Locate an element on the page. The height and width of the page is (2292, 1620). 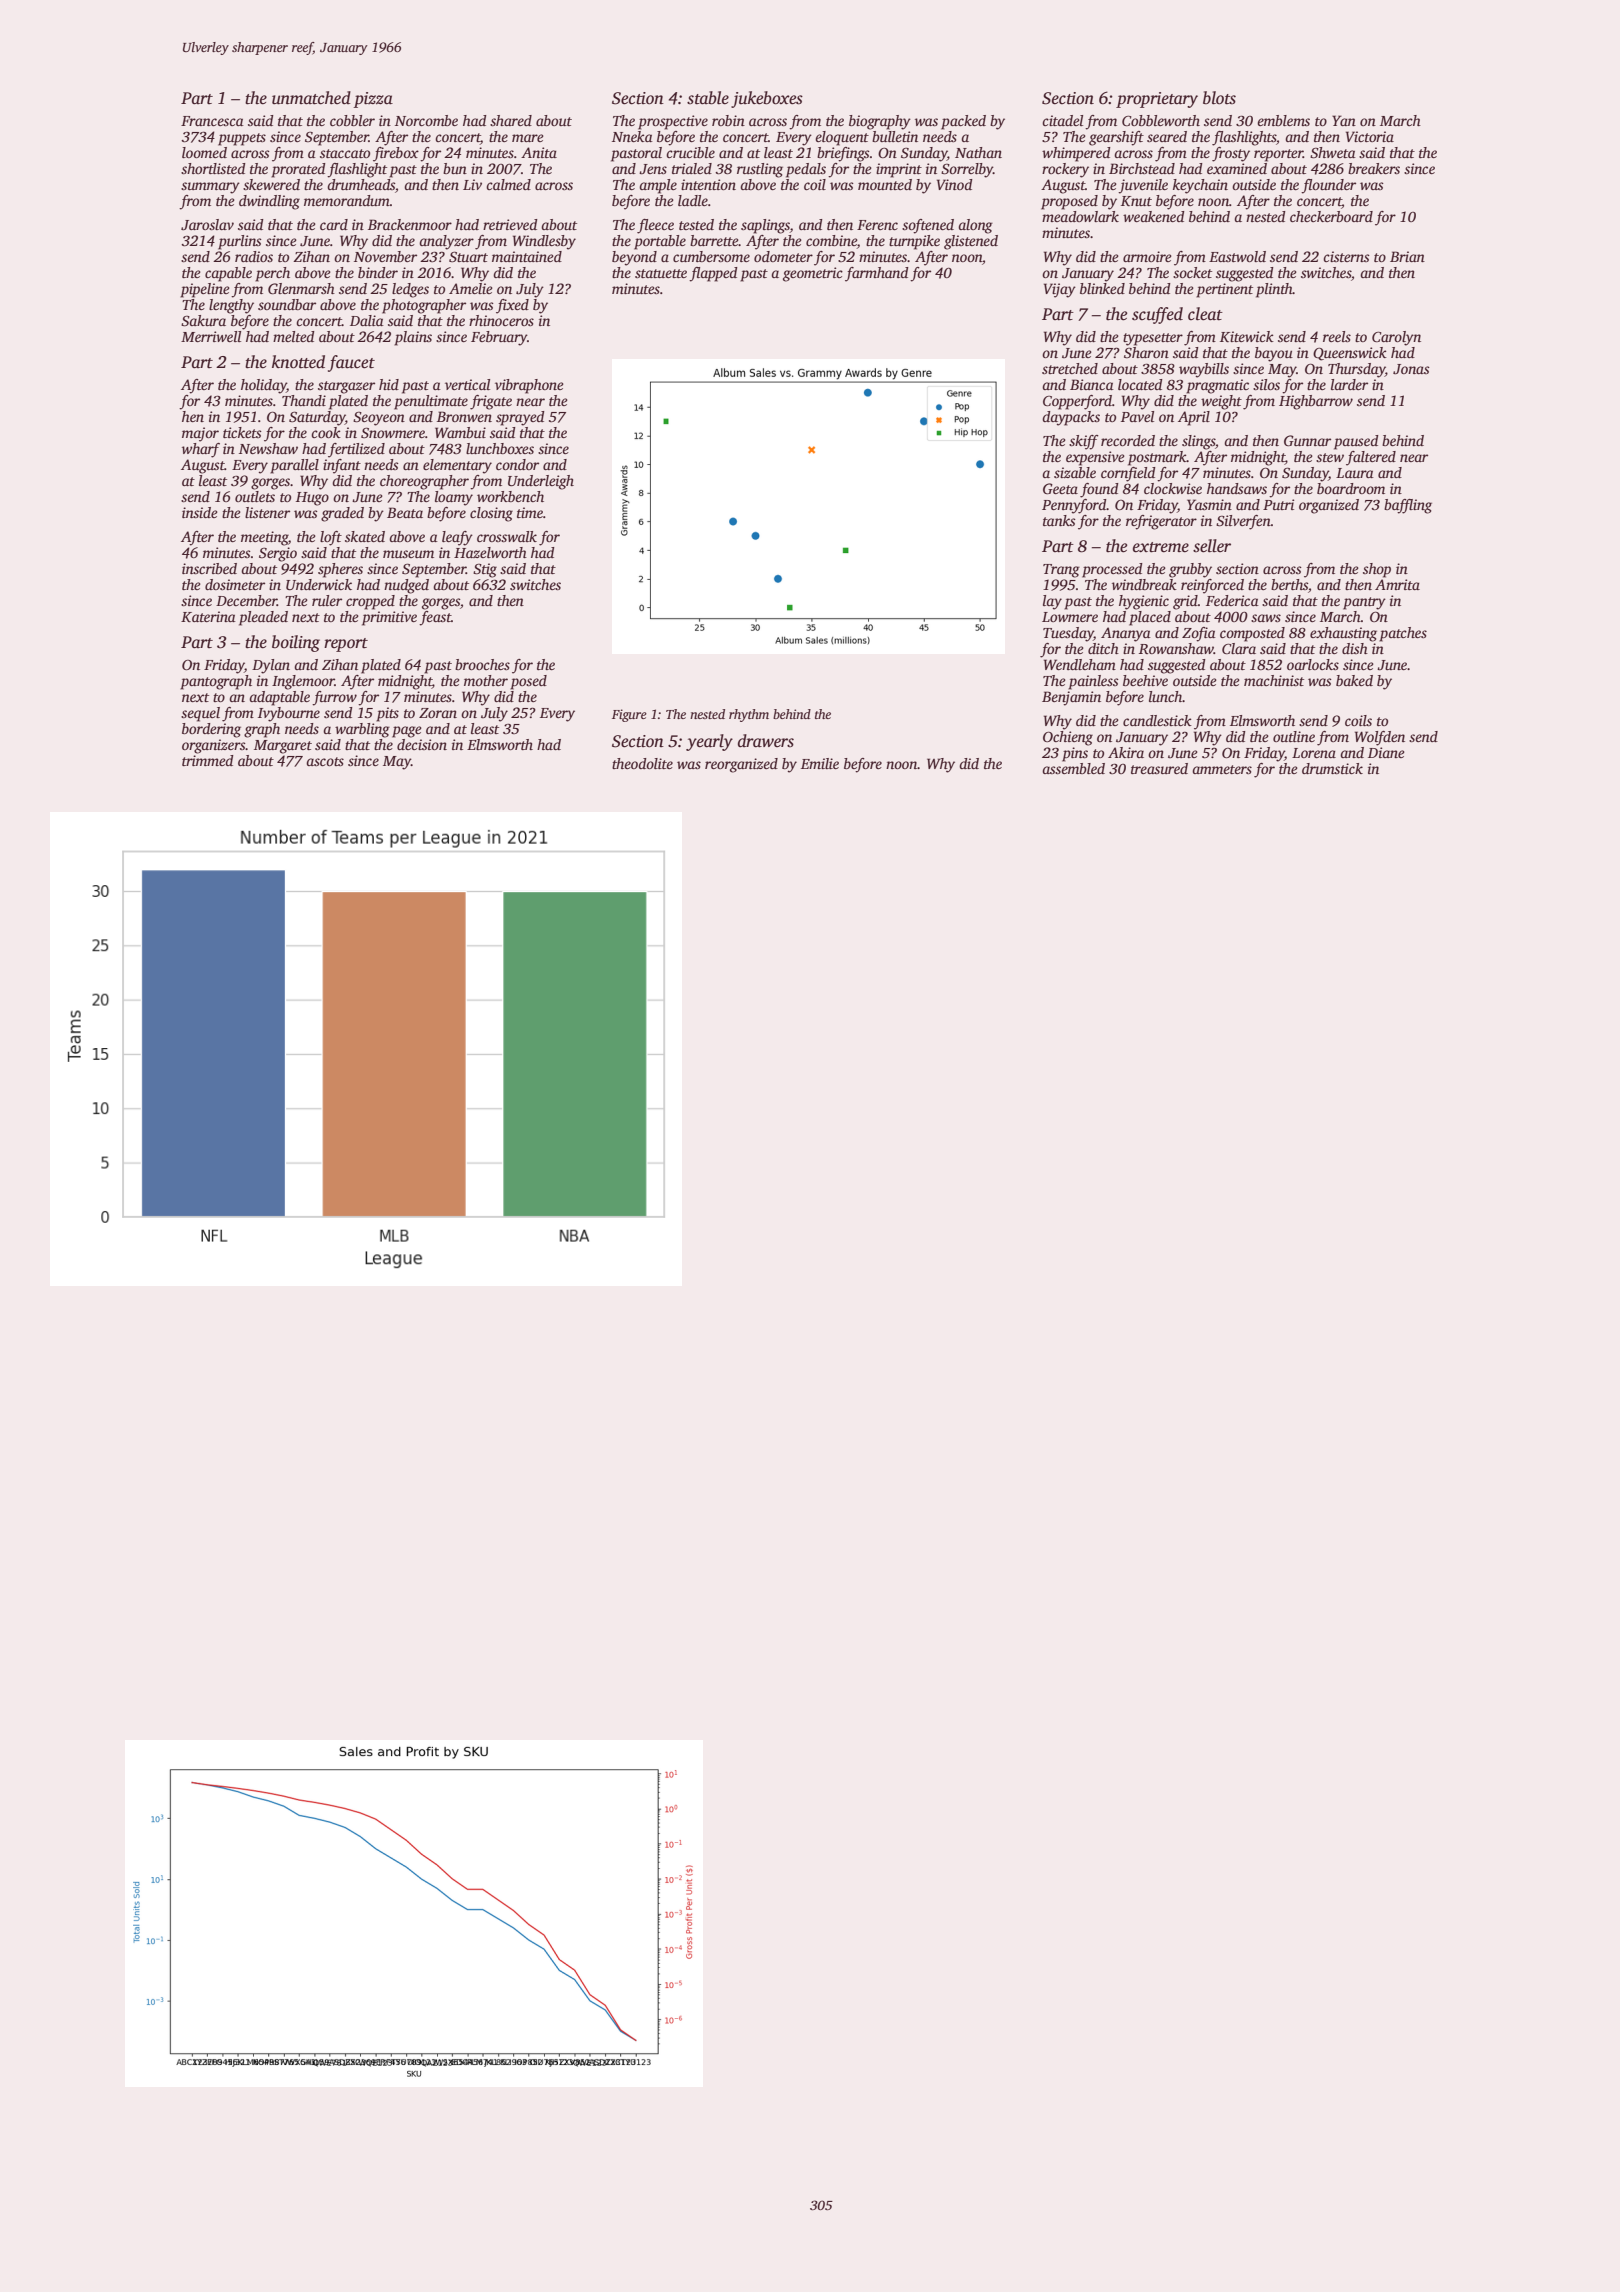
Kitewick is located at coordinates (1247, 336).
